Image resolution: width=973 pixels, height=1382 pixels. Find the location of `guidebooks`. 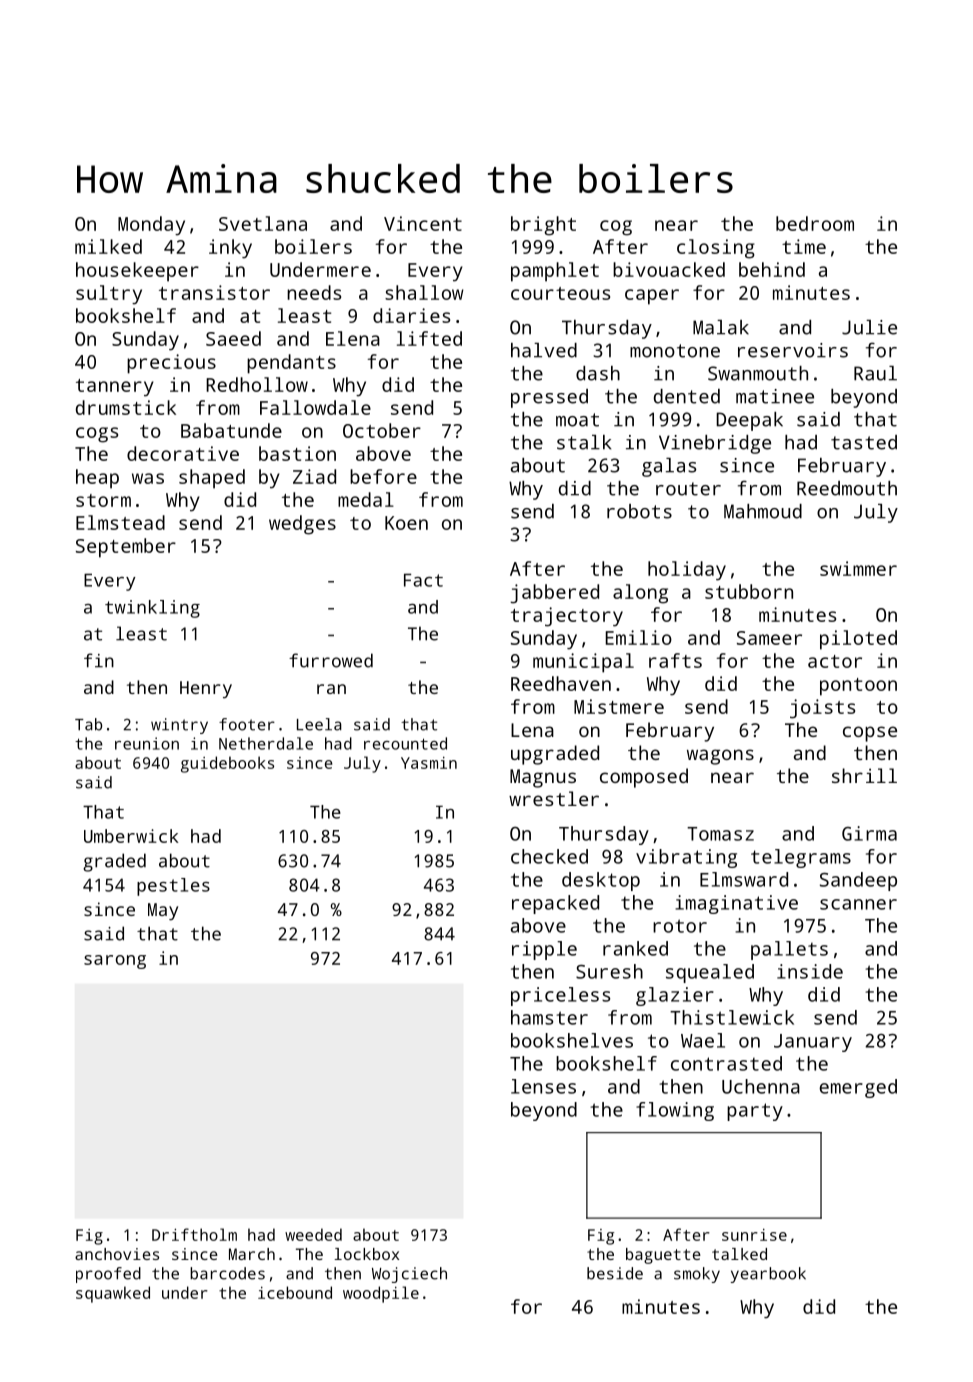

guidebooks is located at coordinates (227, 764).
